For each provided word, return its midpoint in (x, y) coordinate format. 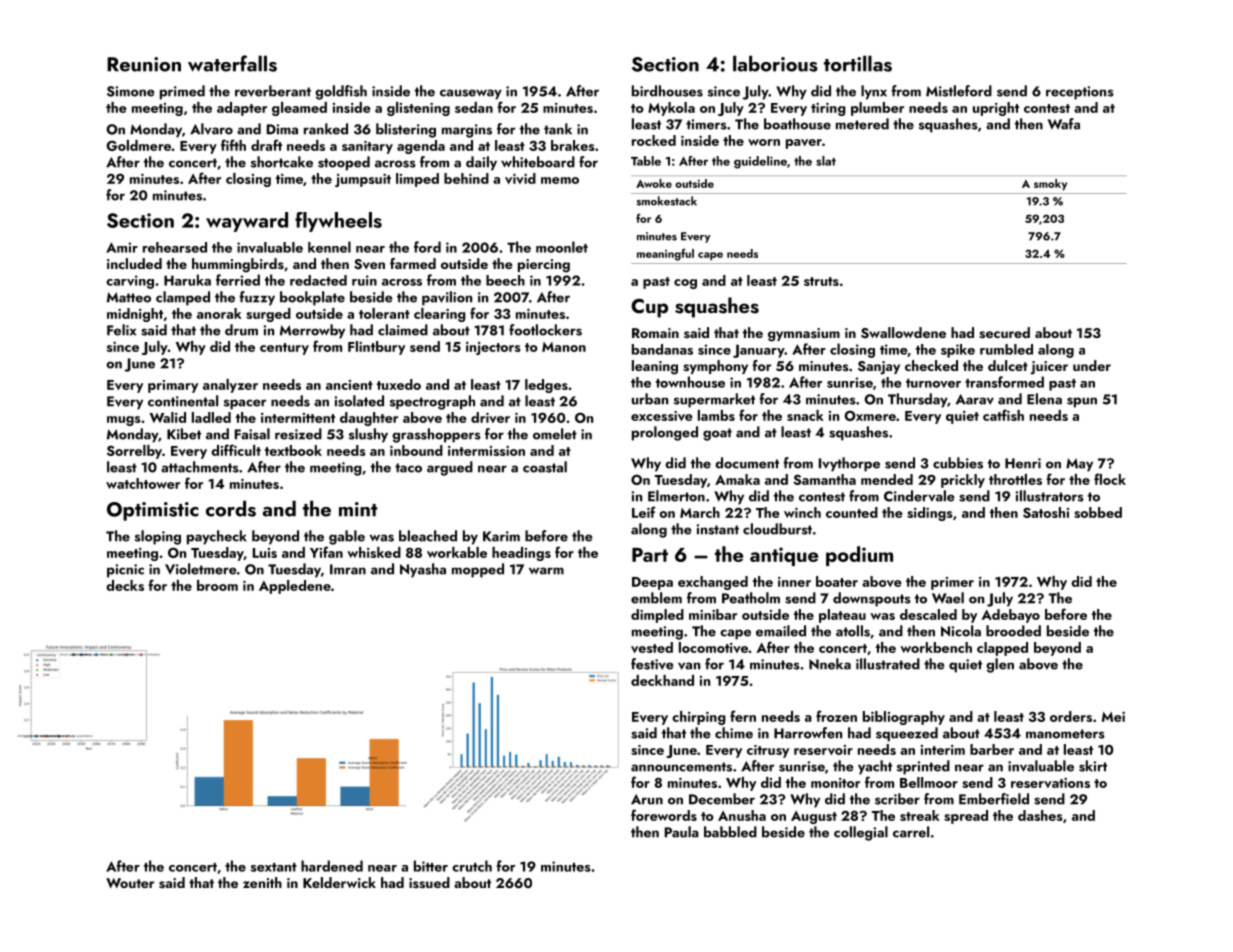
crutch (472, 866)
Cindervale (919, 496)
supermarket (714, 400)
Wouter (130, 883)
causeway (471, 94)
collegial (861, 833)
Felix (121, 330)
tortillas (858, 63)
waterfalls (232, 63)
